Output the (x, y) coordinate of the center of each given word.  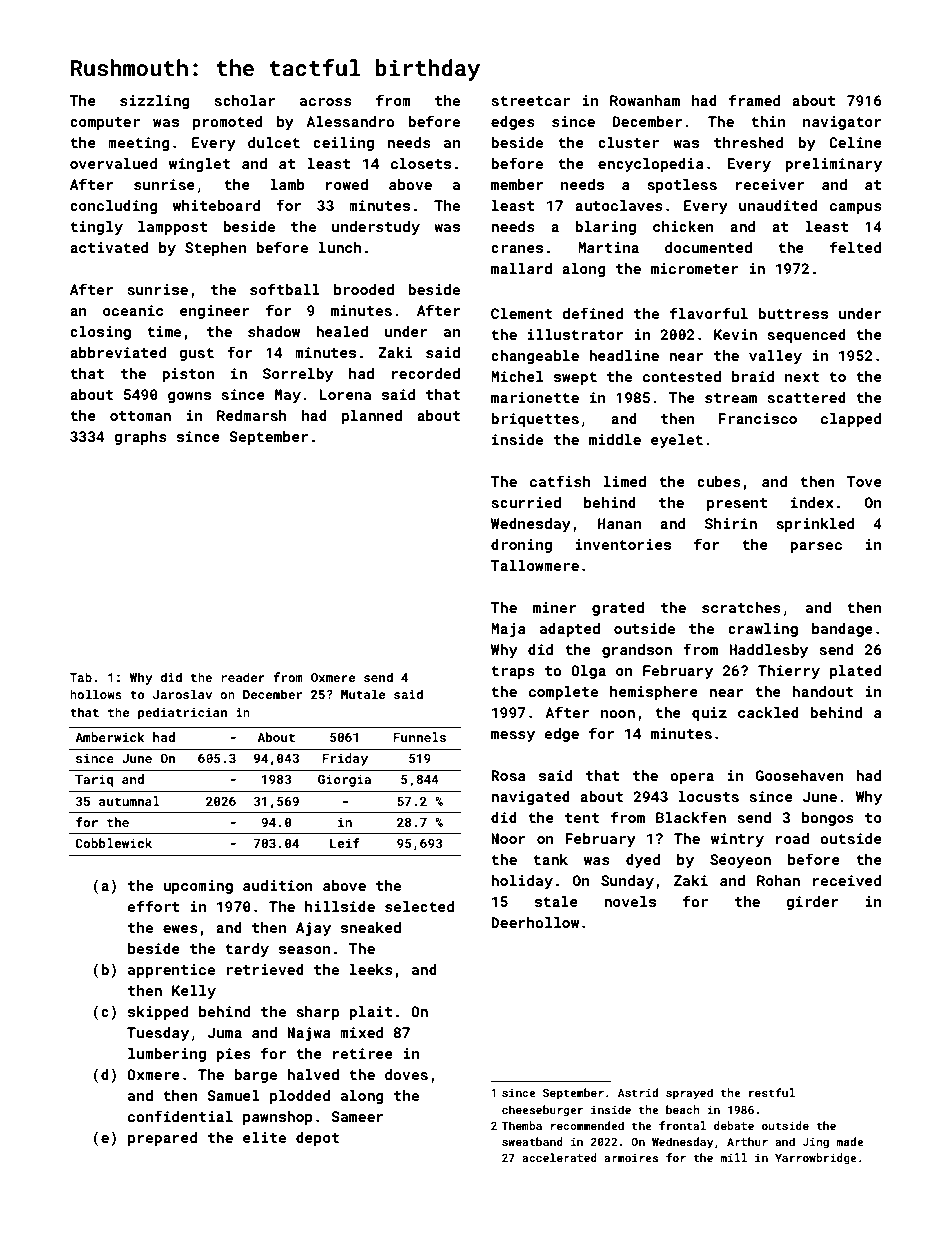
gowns (189, 397)
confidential (180, 1116)
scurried (526, 502)
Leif (345, 843)
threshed (748, 142)
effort (153, 906)
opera (692, 778)
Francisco (757, 418)
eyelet (677, 441)
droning (521, 546)
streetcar (530, 101)
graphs (140, 438)
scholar (244, 100)
